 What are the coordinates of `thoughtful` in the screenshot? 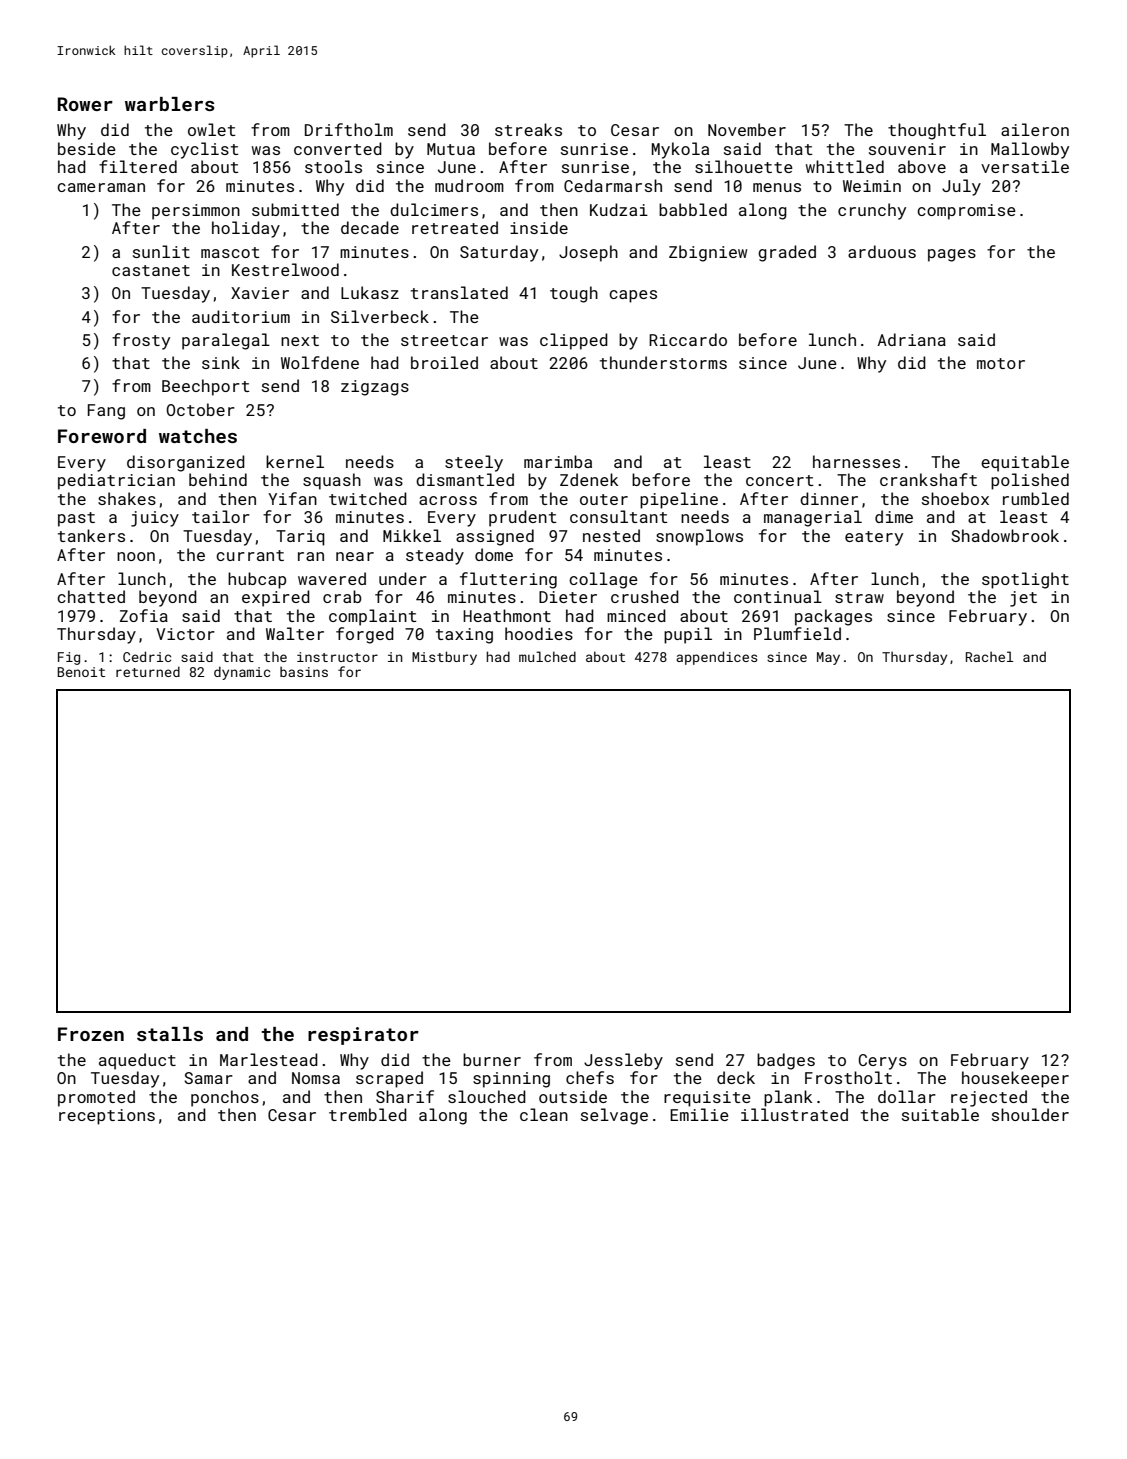 It's located at (937, 131).
